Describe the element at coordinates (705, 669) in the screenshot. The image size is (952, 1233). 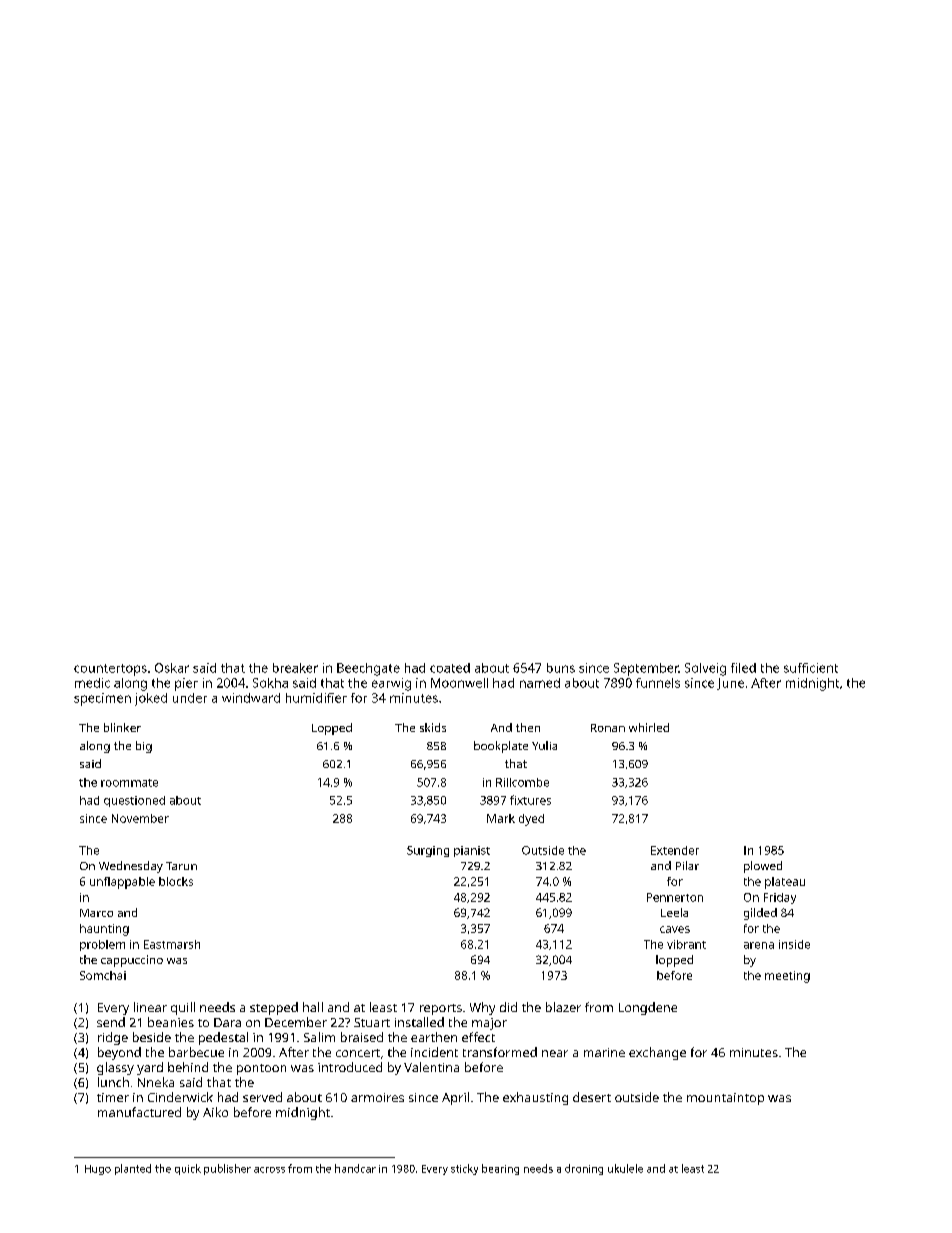
I see `Solveig` at that location.
